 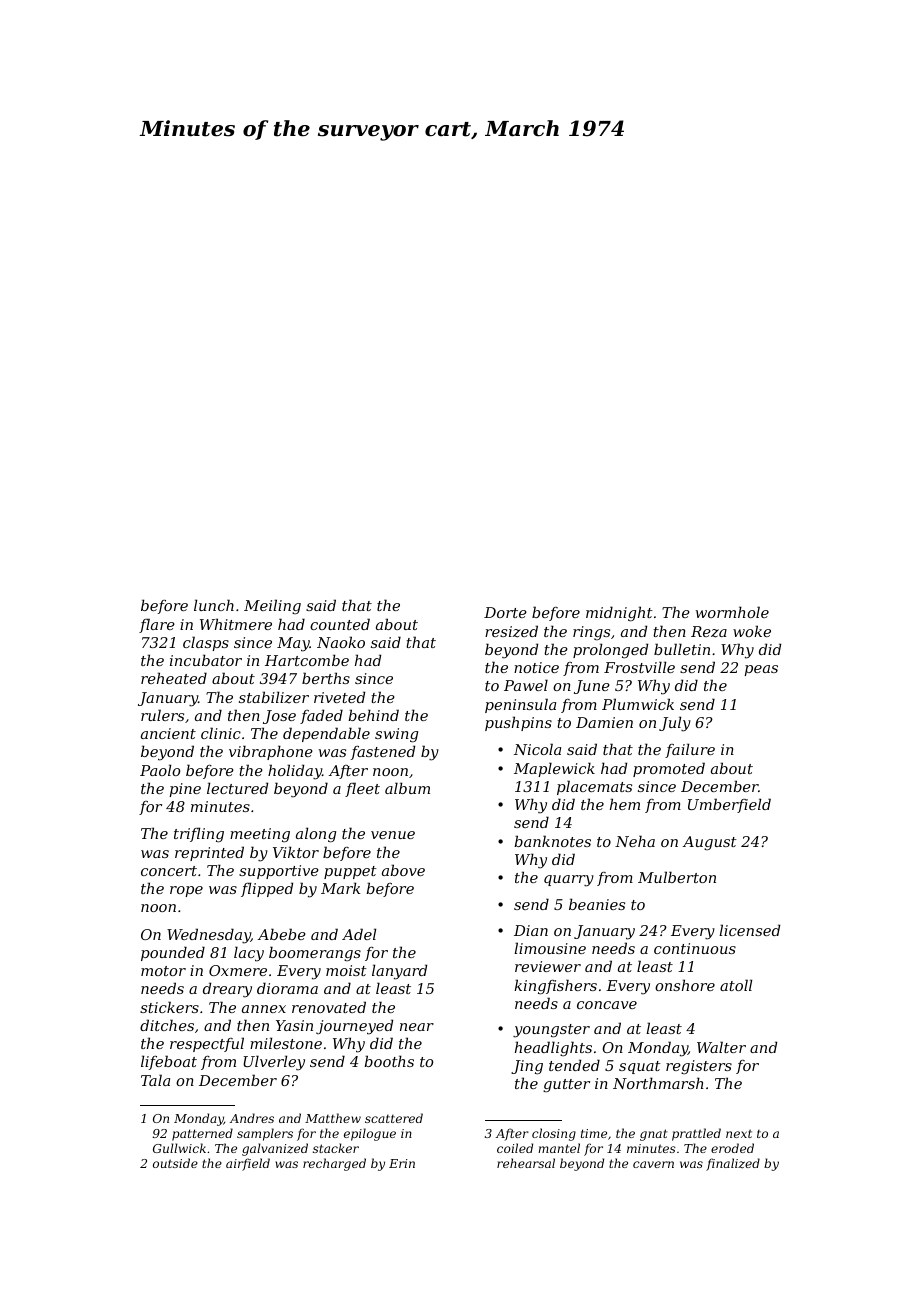 I want to click on concave, so click(x=607, y=1005).
